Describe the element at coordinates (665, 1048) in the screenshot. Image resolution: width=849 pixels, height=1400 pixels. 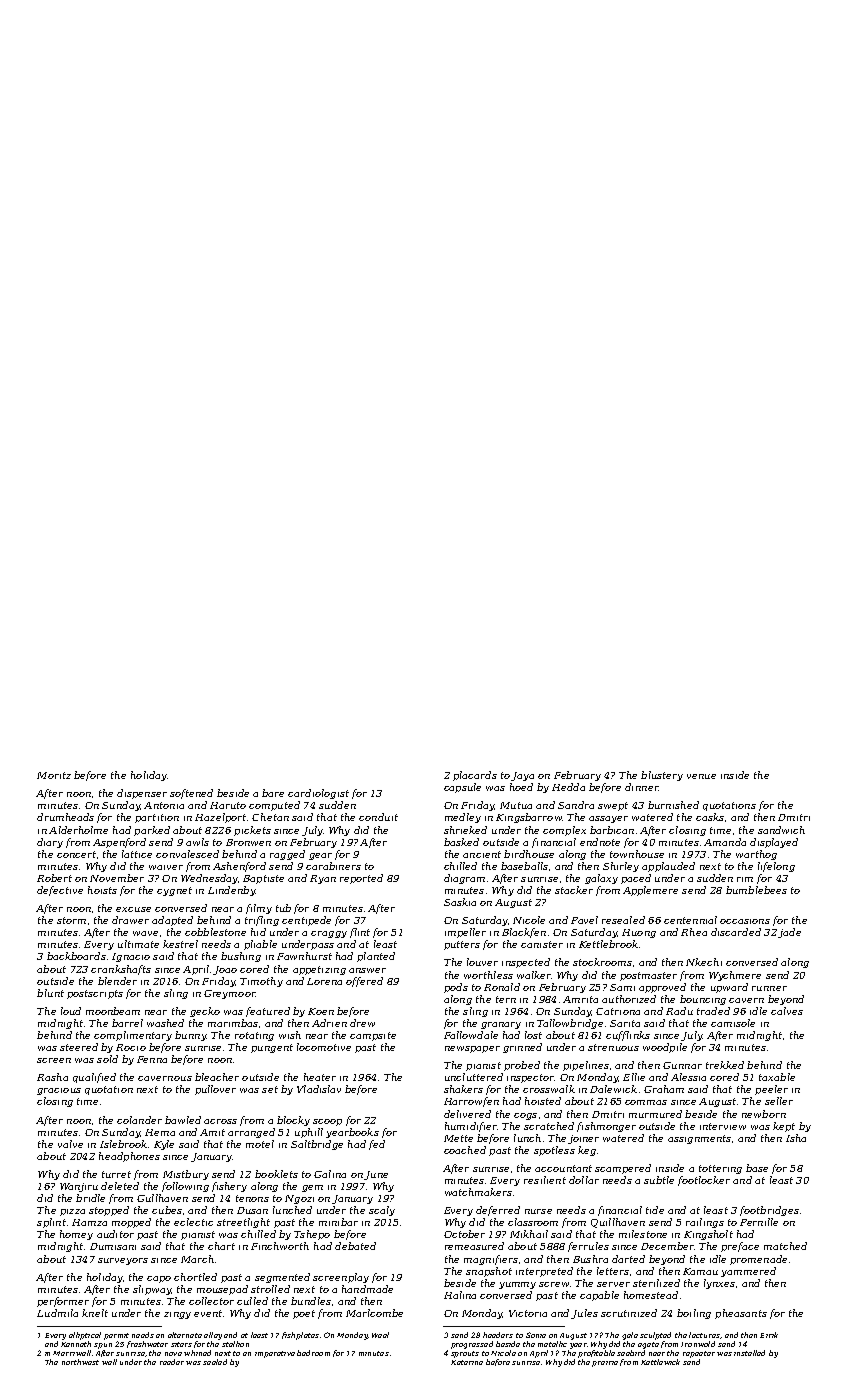
I see `woodpile` at that location.
